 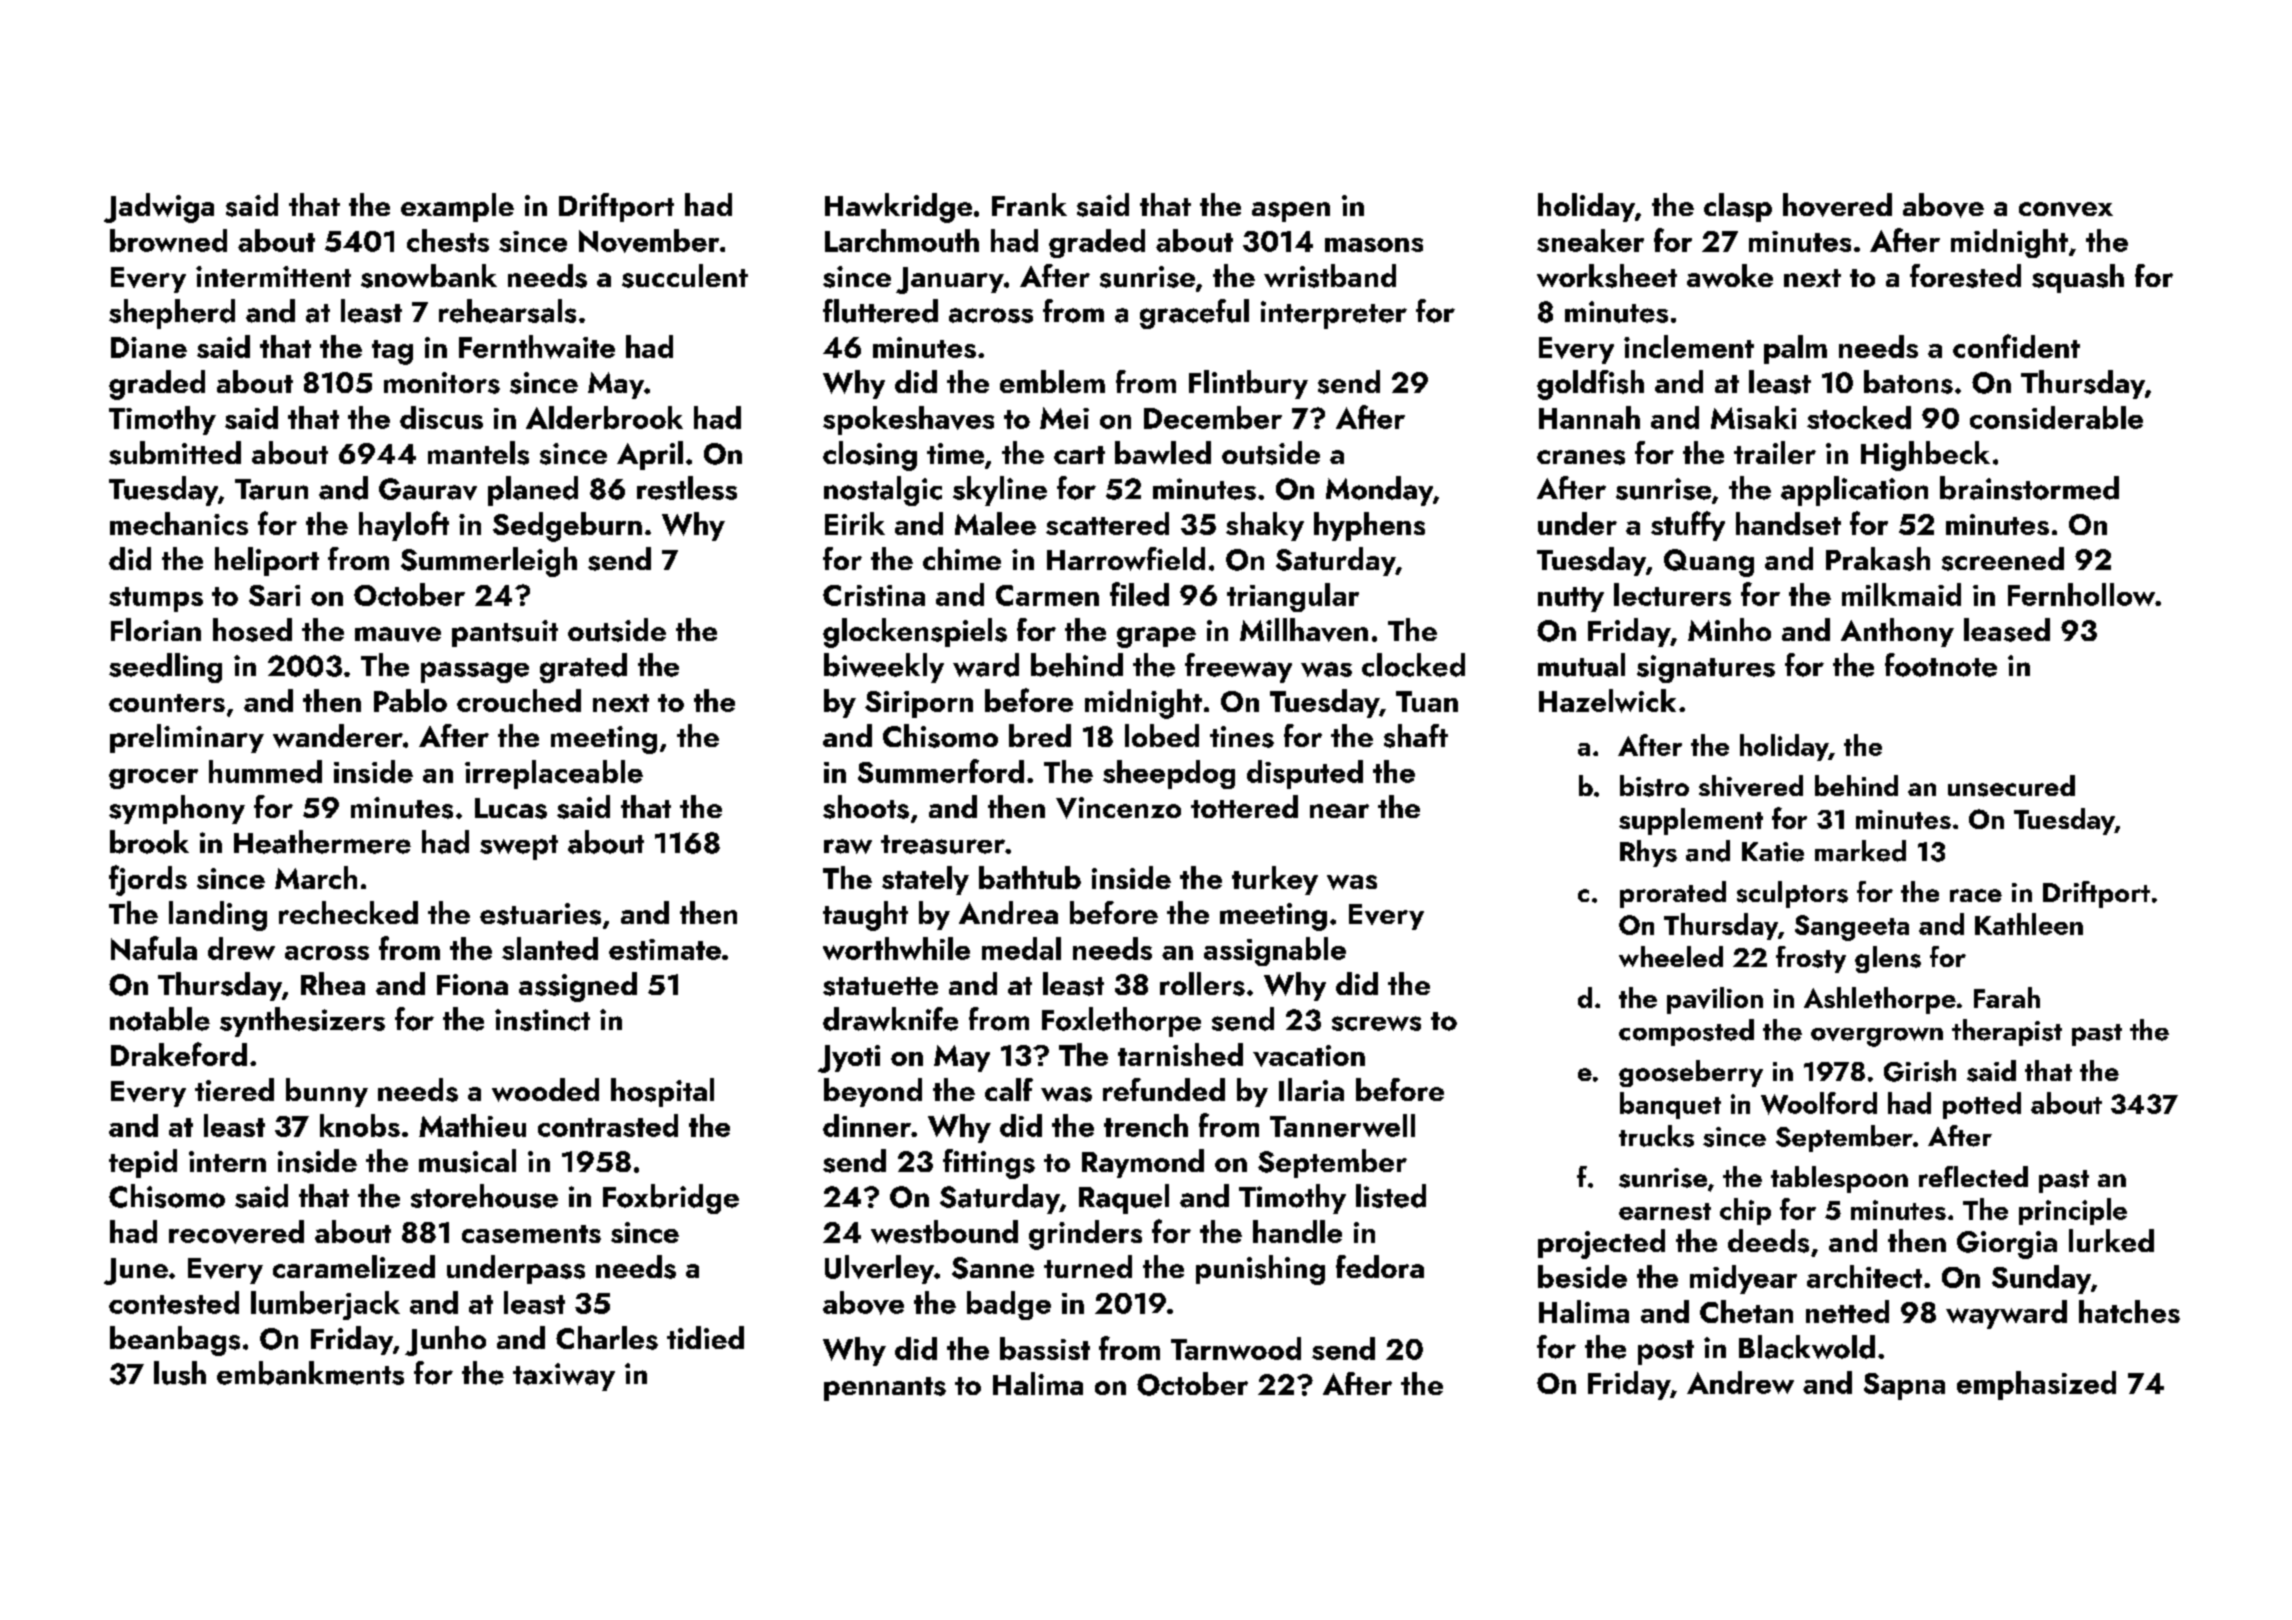 What do you see at coordinates (475, 672) in the screenshot?
I see `passage` at bounding box center [475, 672].
